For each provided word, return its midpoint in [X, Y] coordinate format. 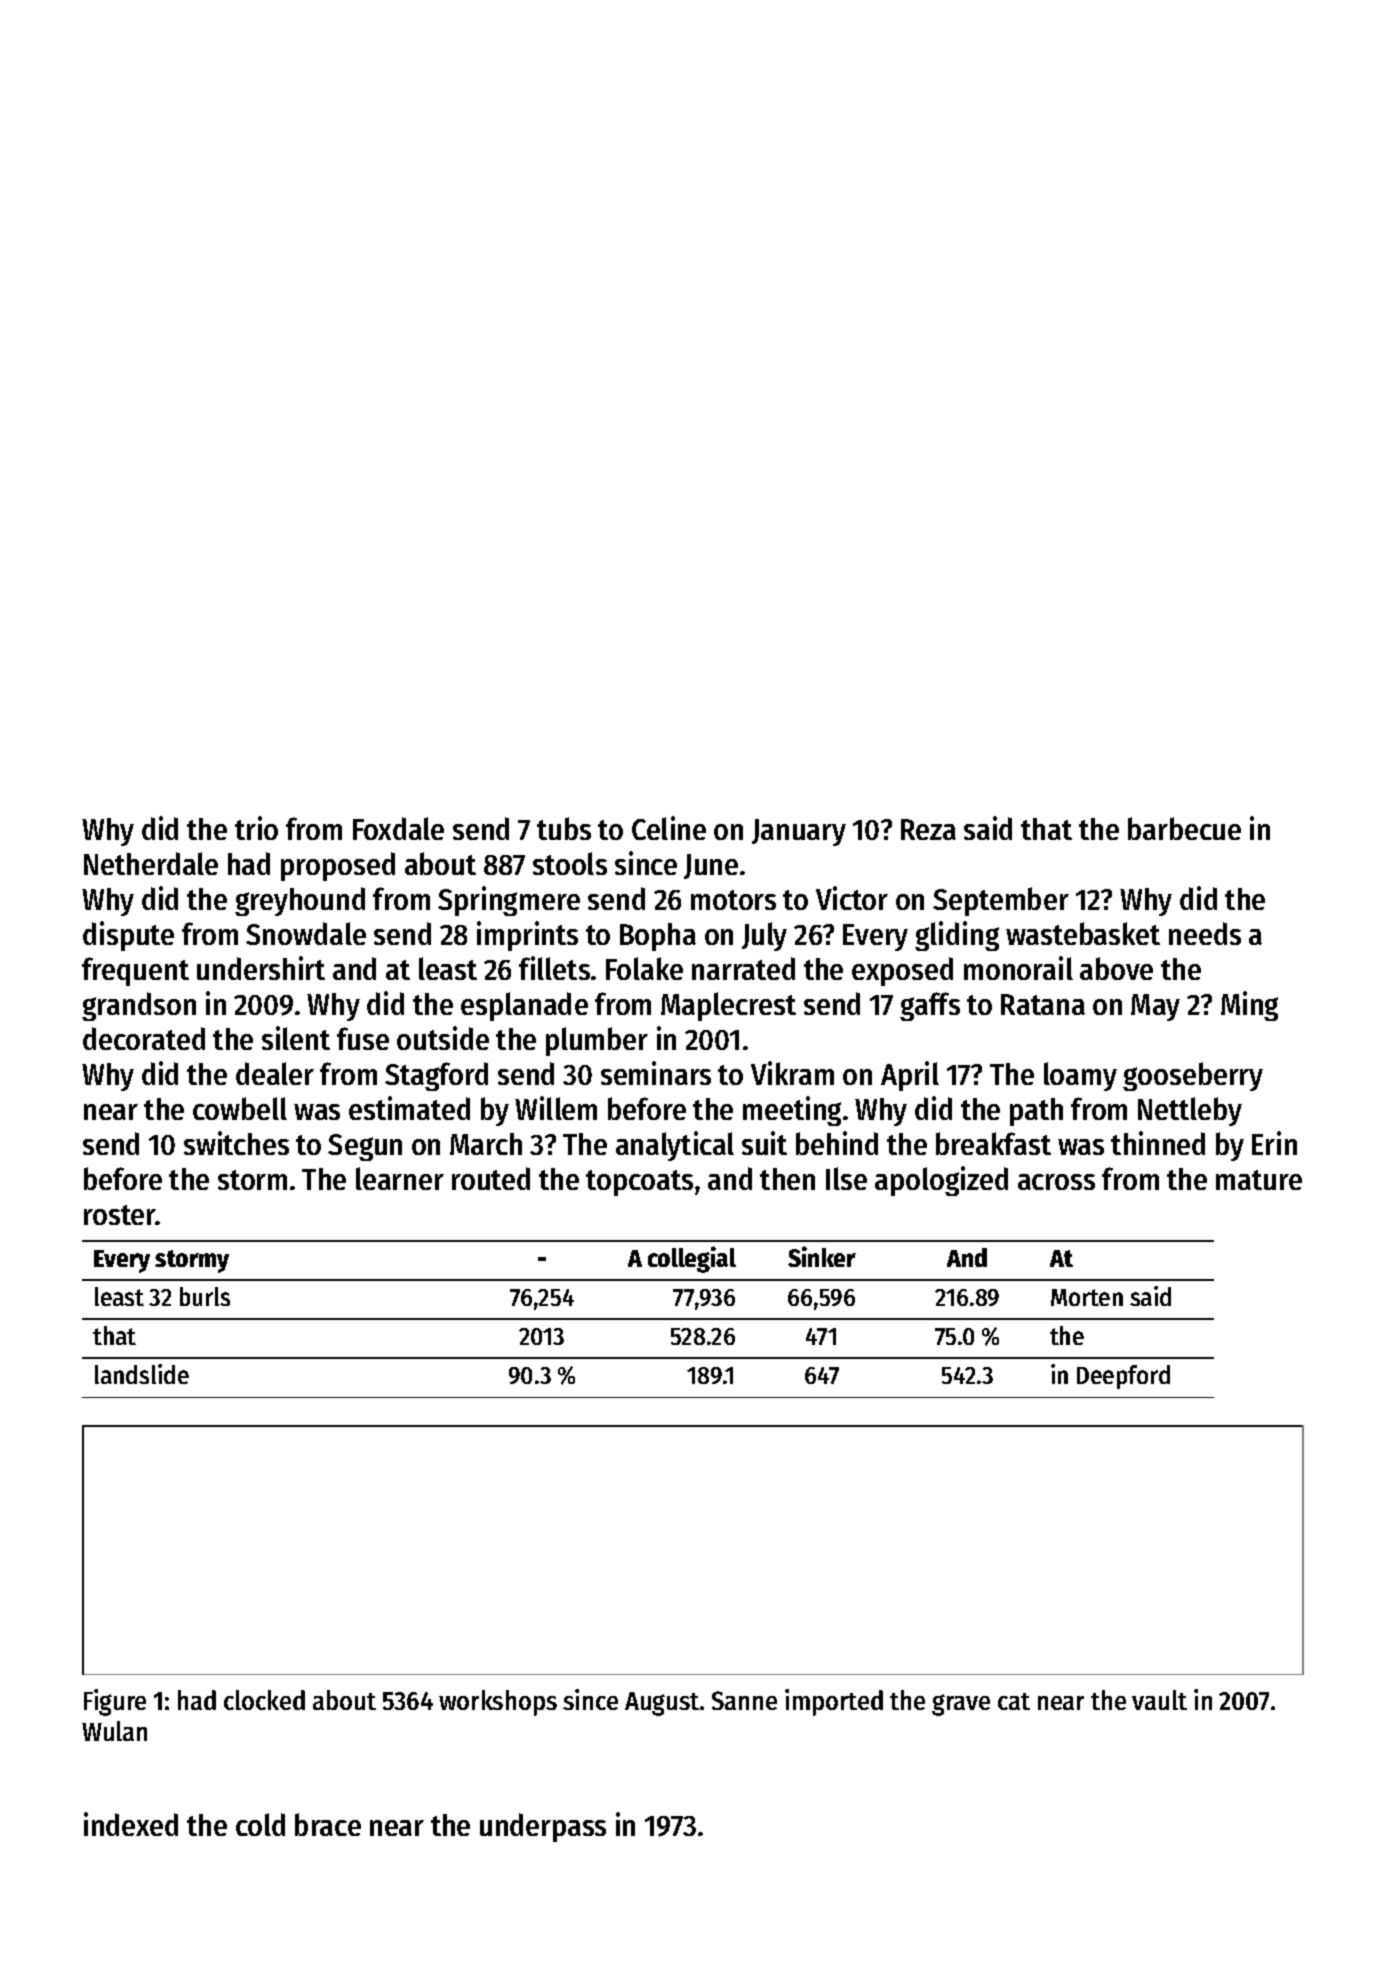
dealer [275, 1073]
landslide [142, 1374]
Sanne [744, 1700]
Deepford [1123, 1377]
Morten [1087, 1297]
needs [1205, 933]
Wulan [114, 1731]
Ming [1249, 1006]
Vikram [792, 1073]
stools [570, 863]
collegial [692, 1259]
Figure [115, 1702]
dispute [128, 936]
